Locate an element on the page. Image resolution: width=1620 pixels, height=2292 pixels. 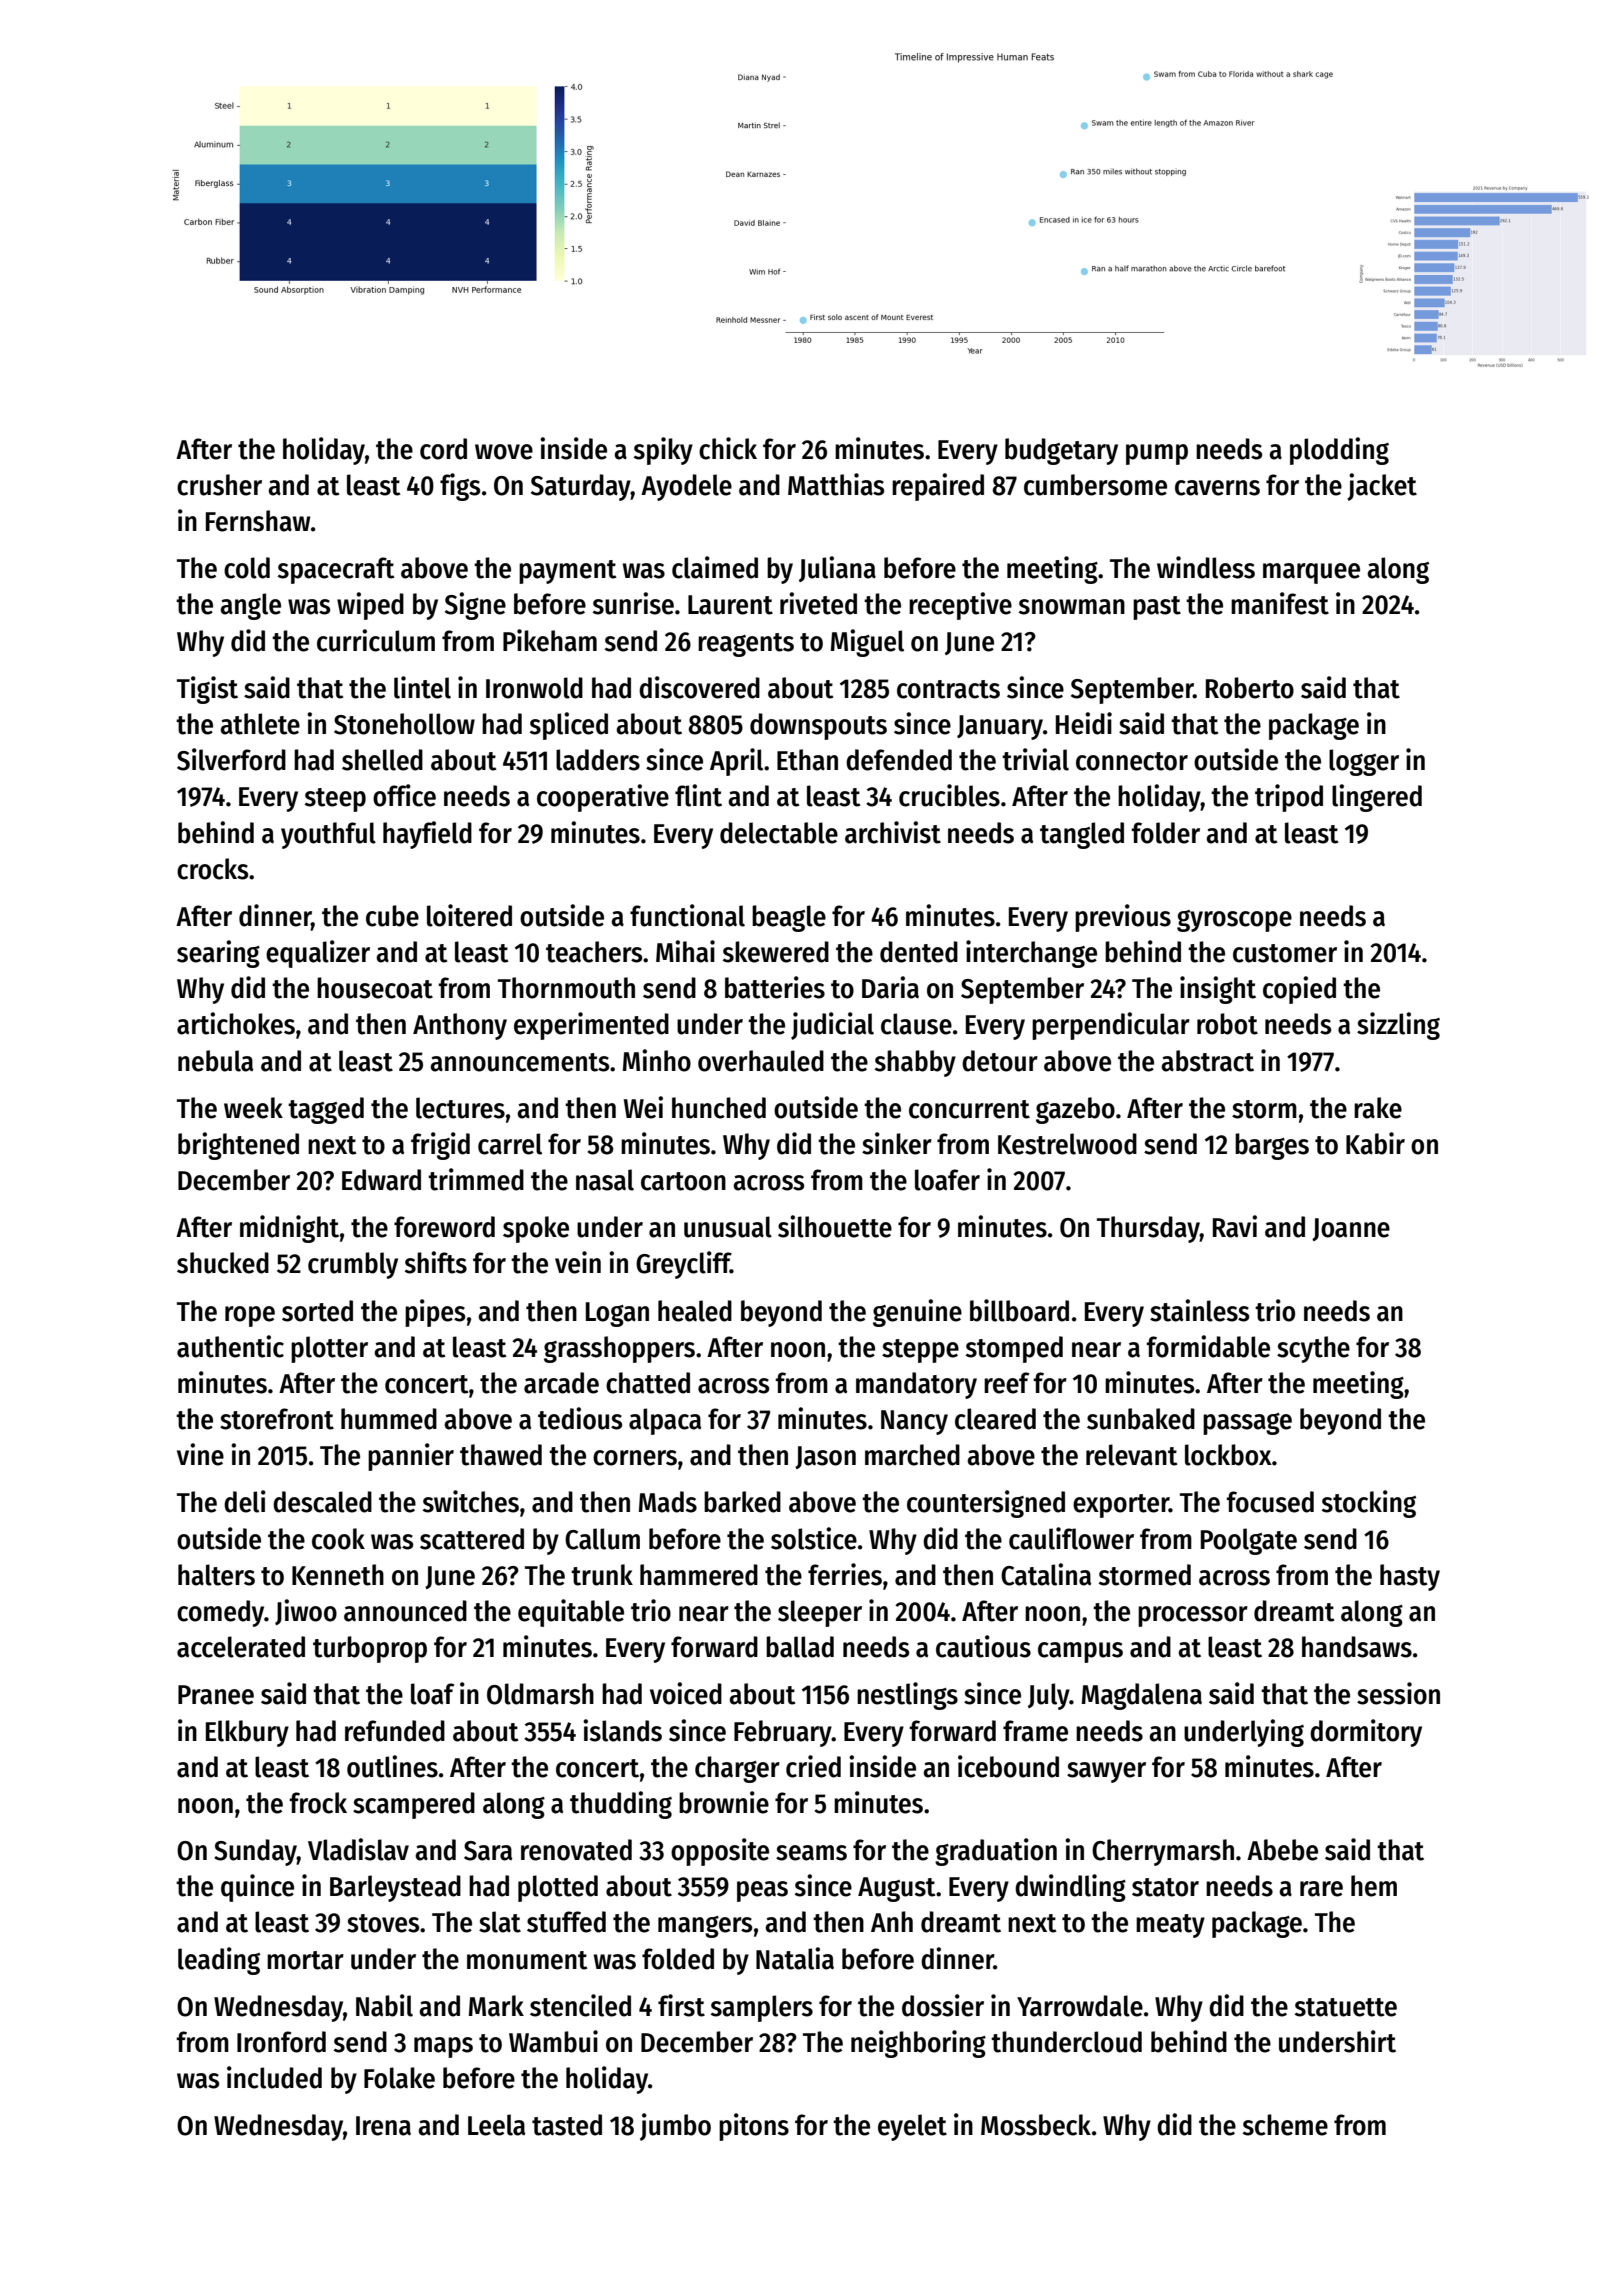
logger is located at coordinates (1364, 762).
